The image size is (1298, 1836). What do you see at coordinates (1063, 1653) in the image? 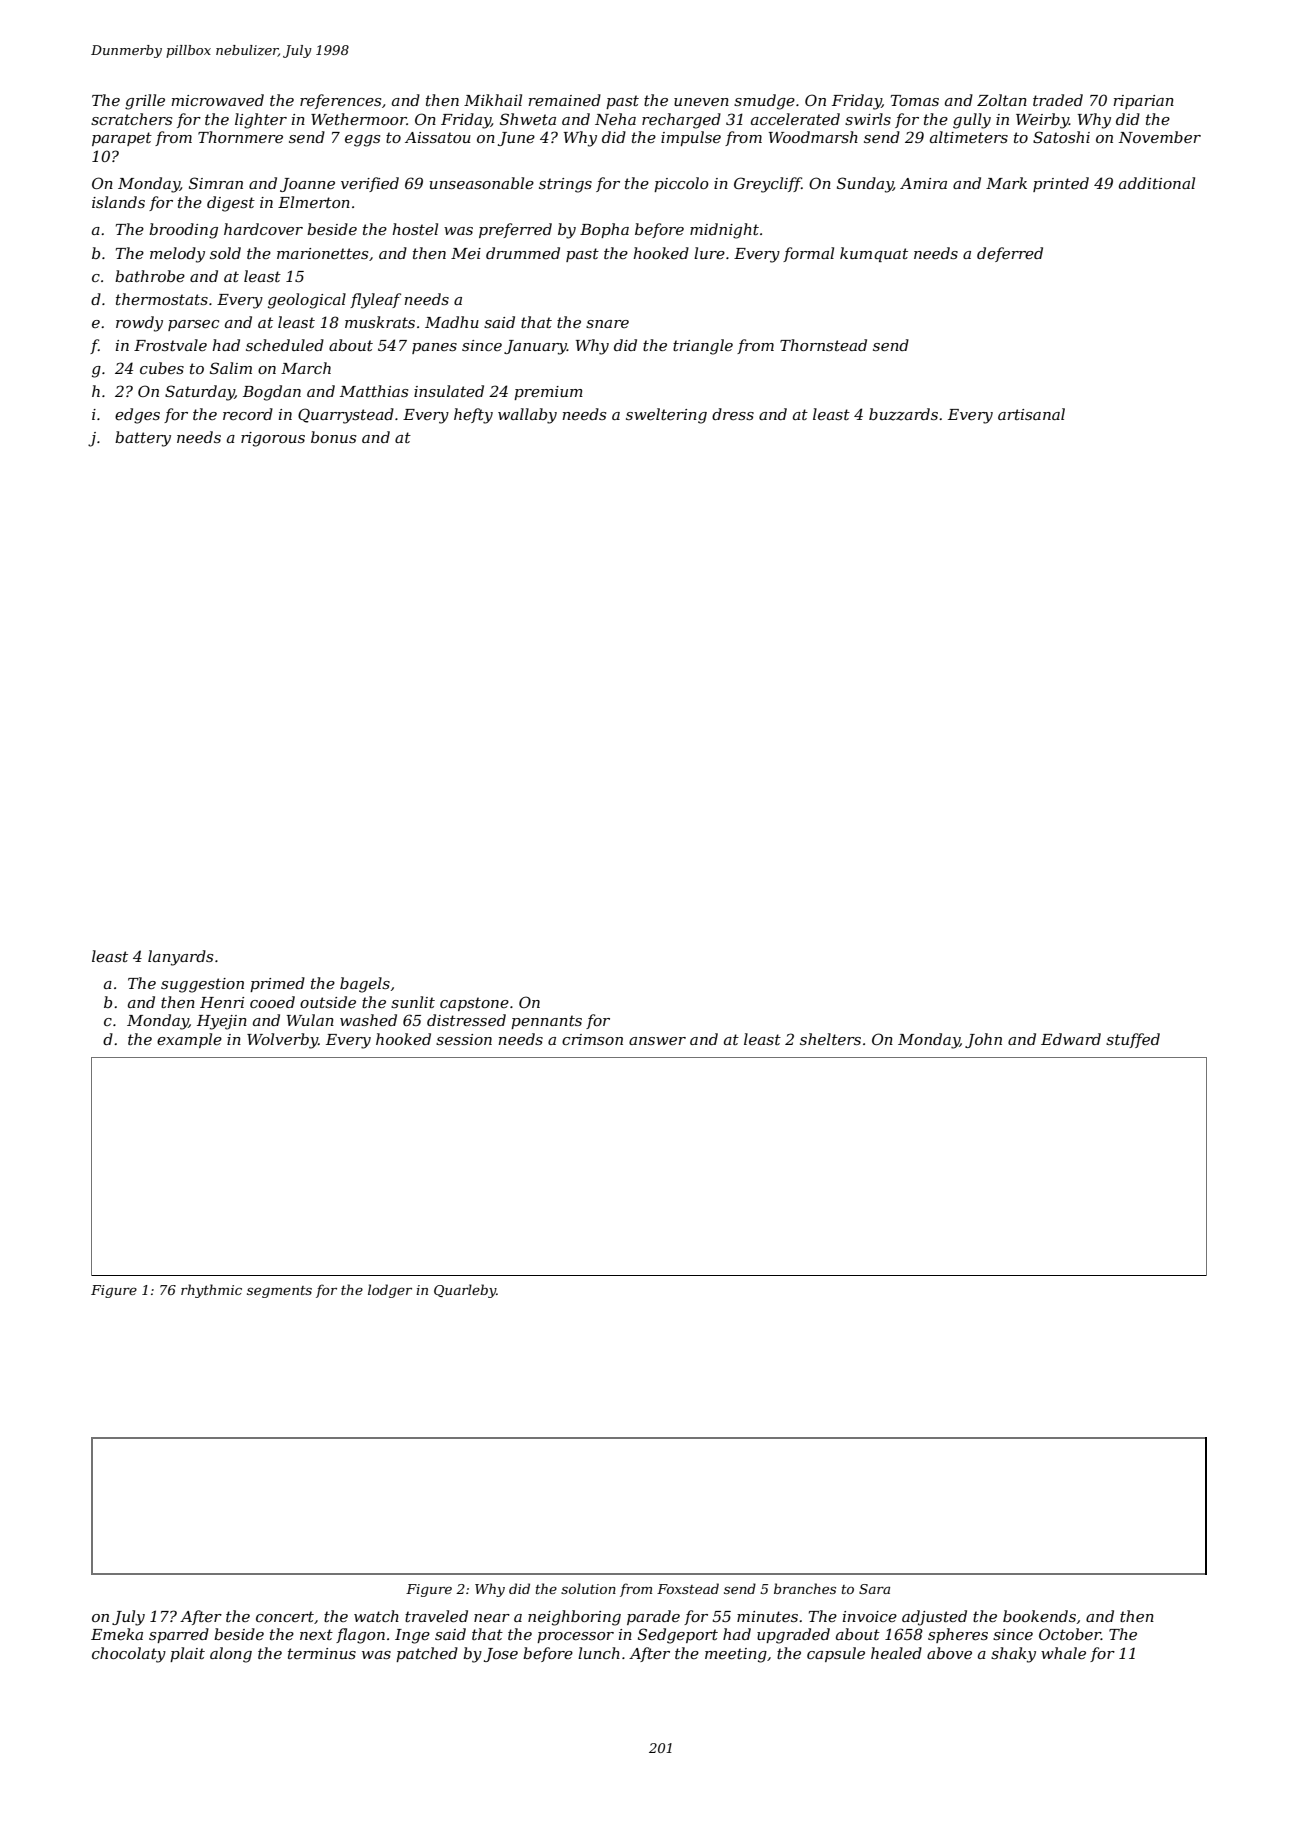
I see `whale` at bounding box center [1063, 1653].
